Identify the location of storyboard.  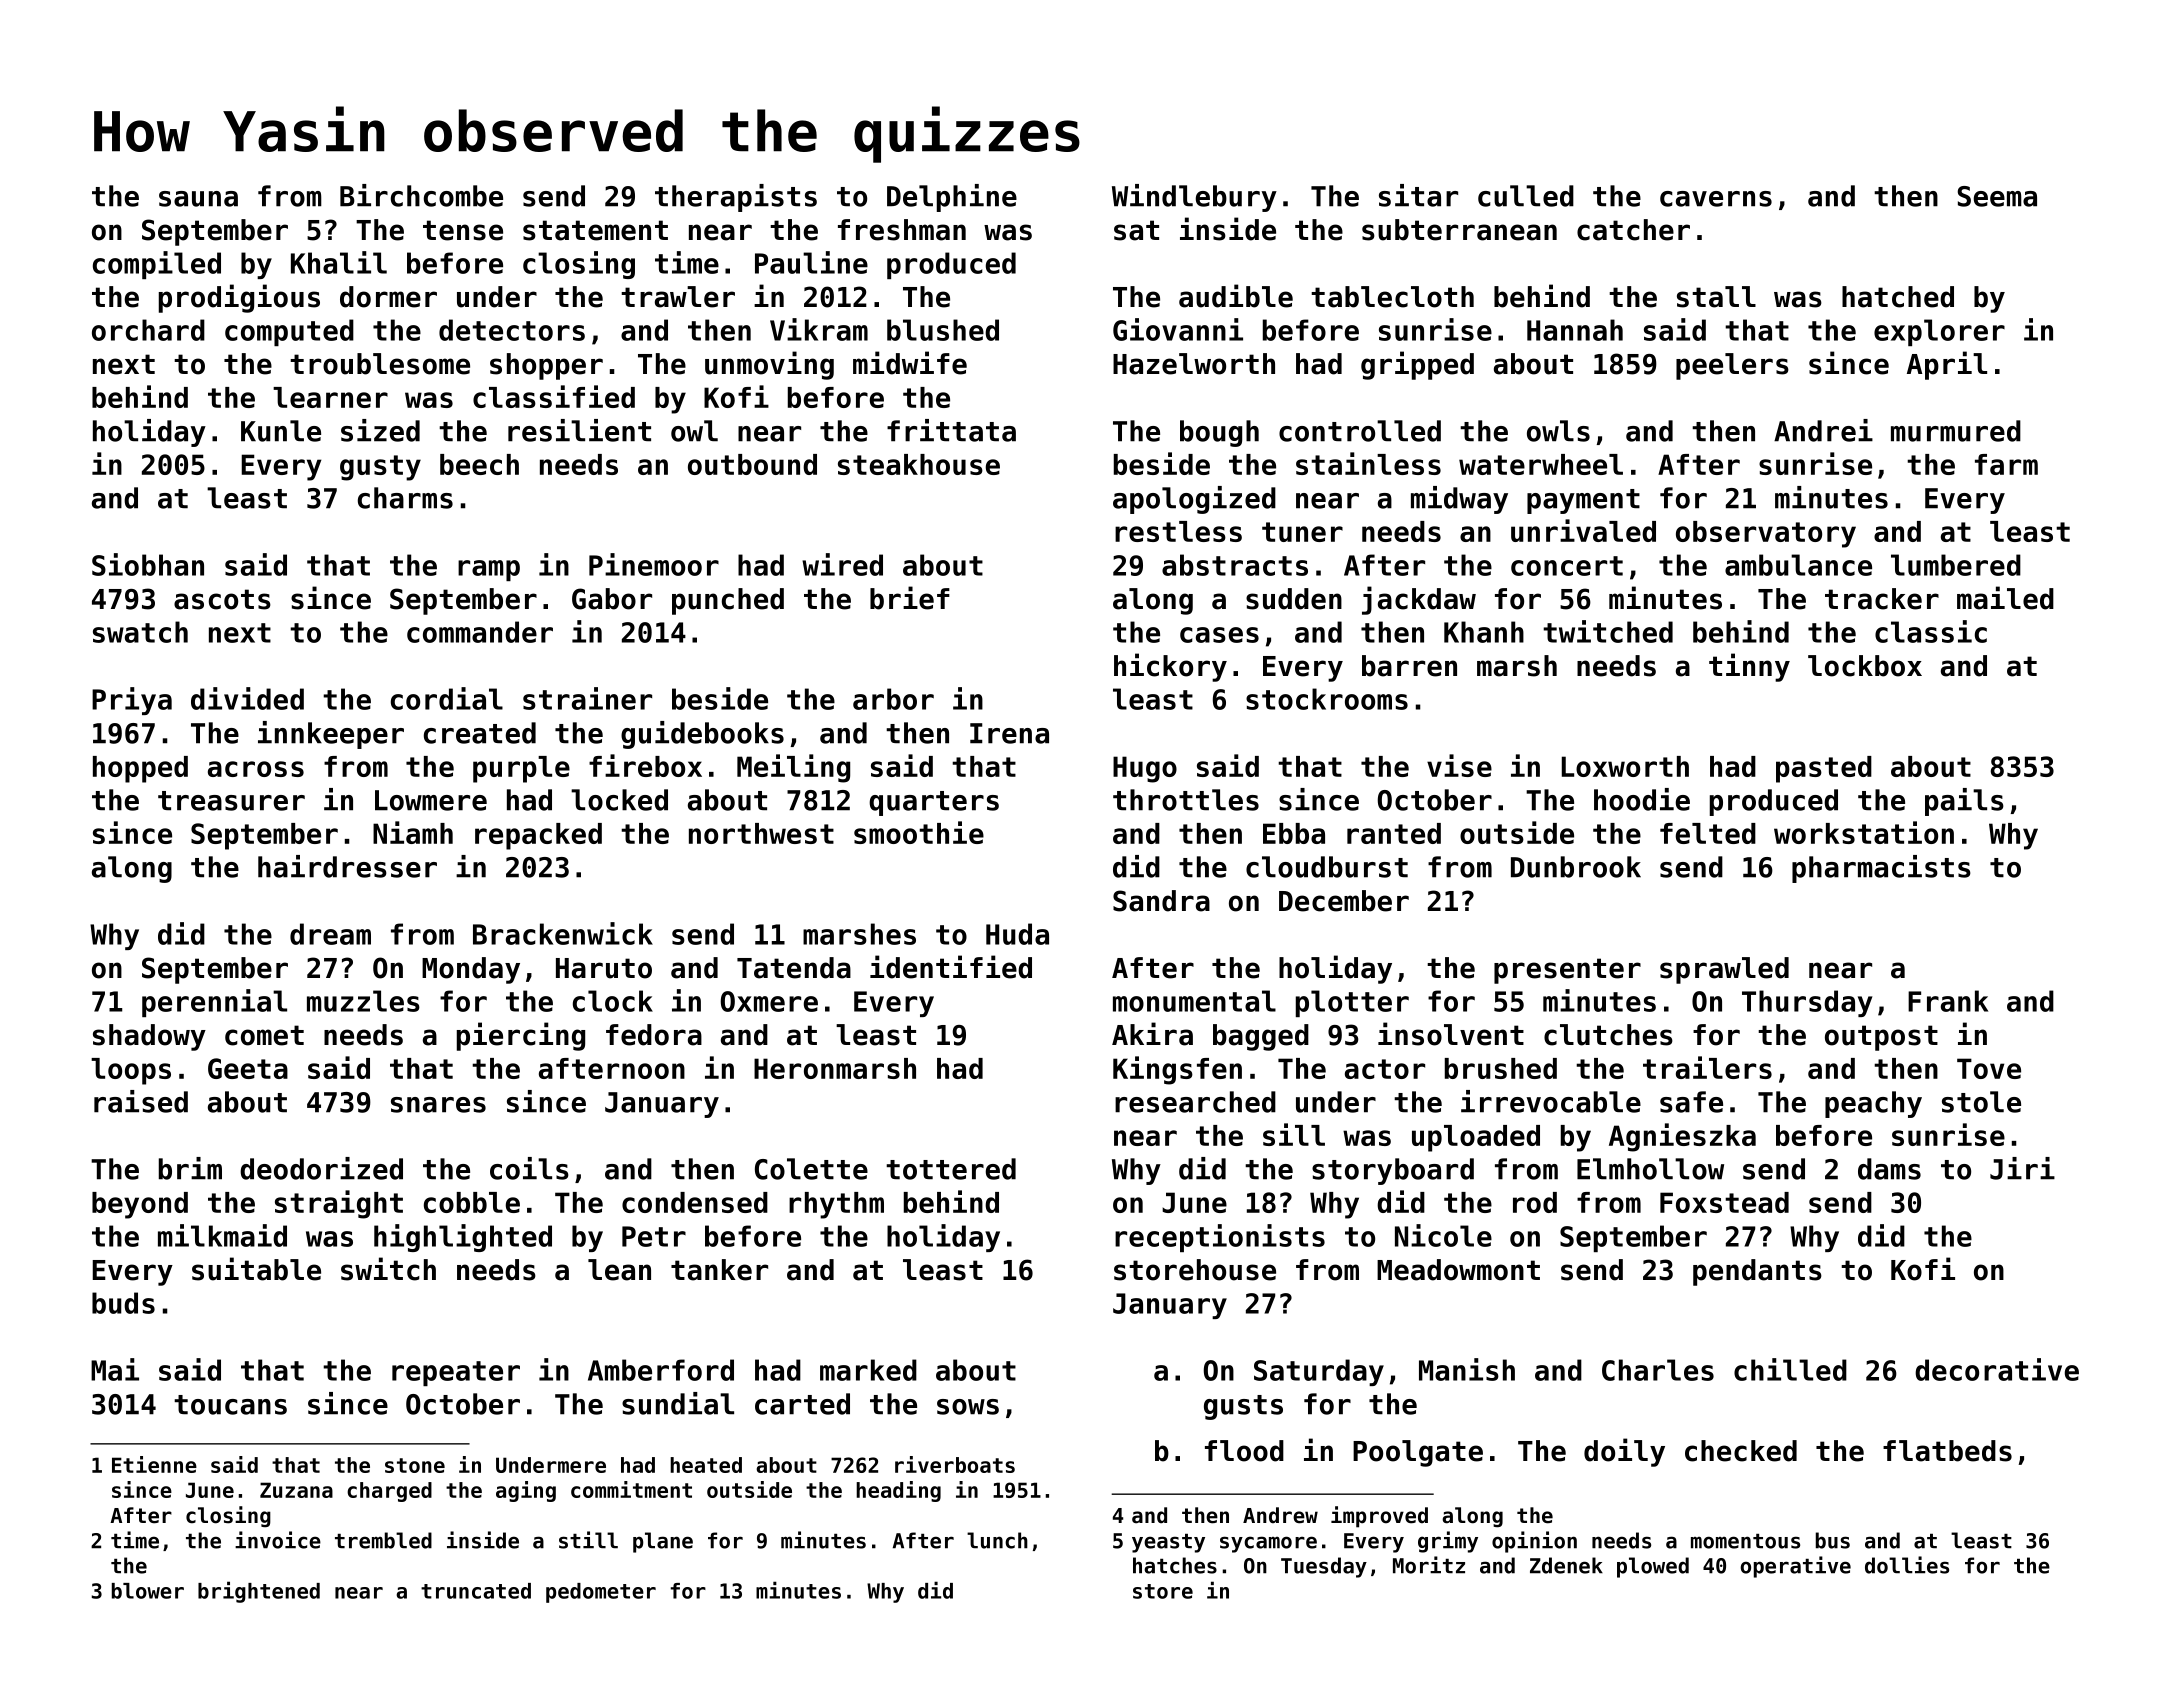
(1393, 1171).
